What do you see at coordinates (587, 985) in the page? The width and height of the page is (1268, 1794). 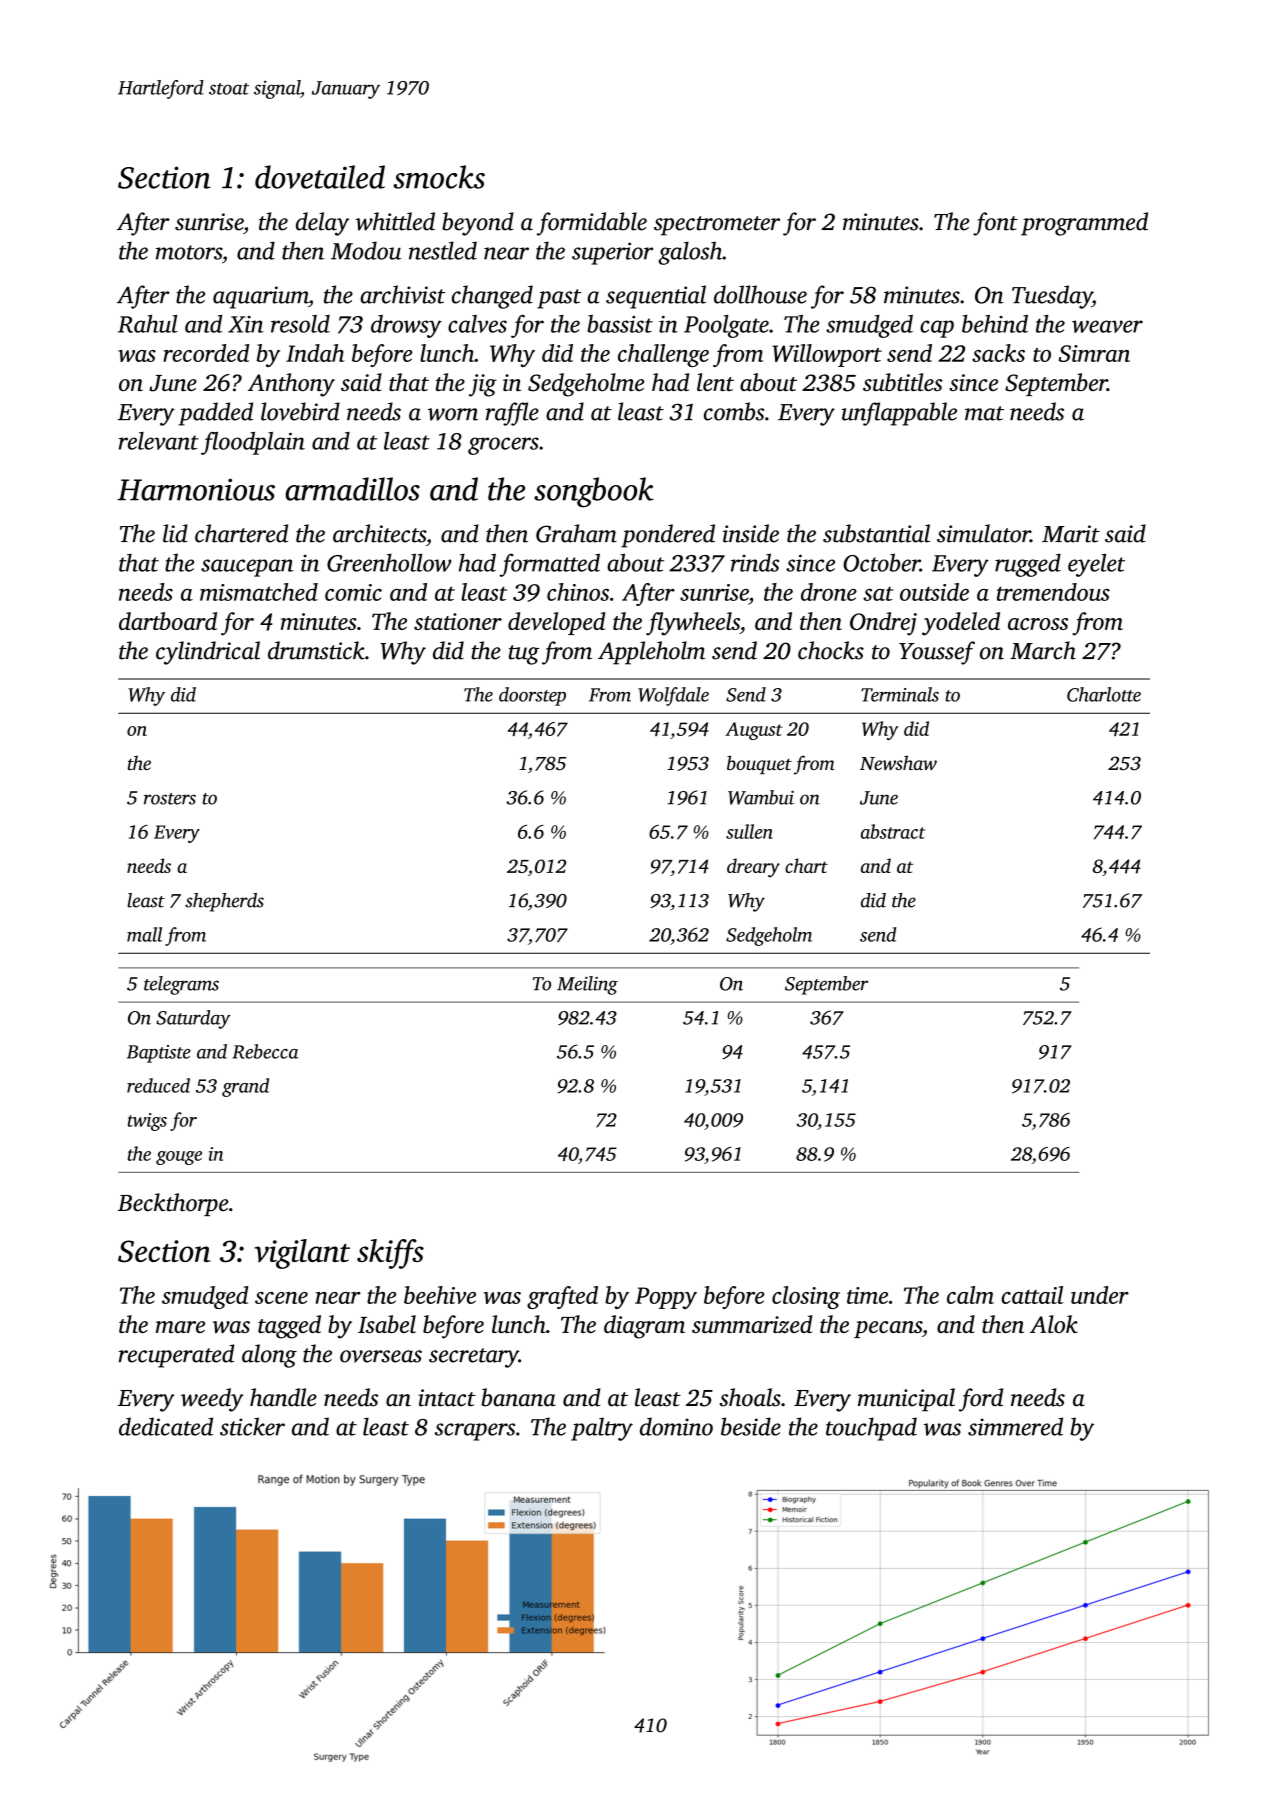 I see `Meiling` at bounding box center [587, 985].
